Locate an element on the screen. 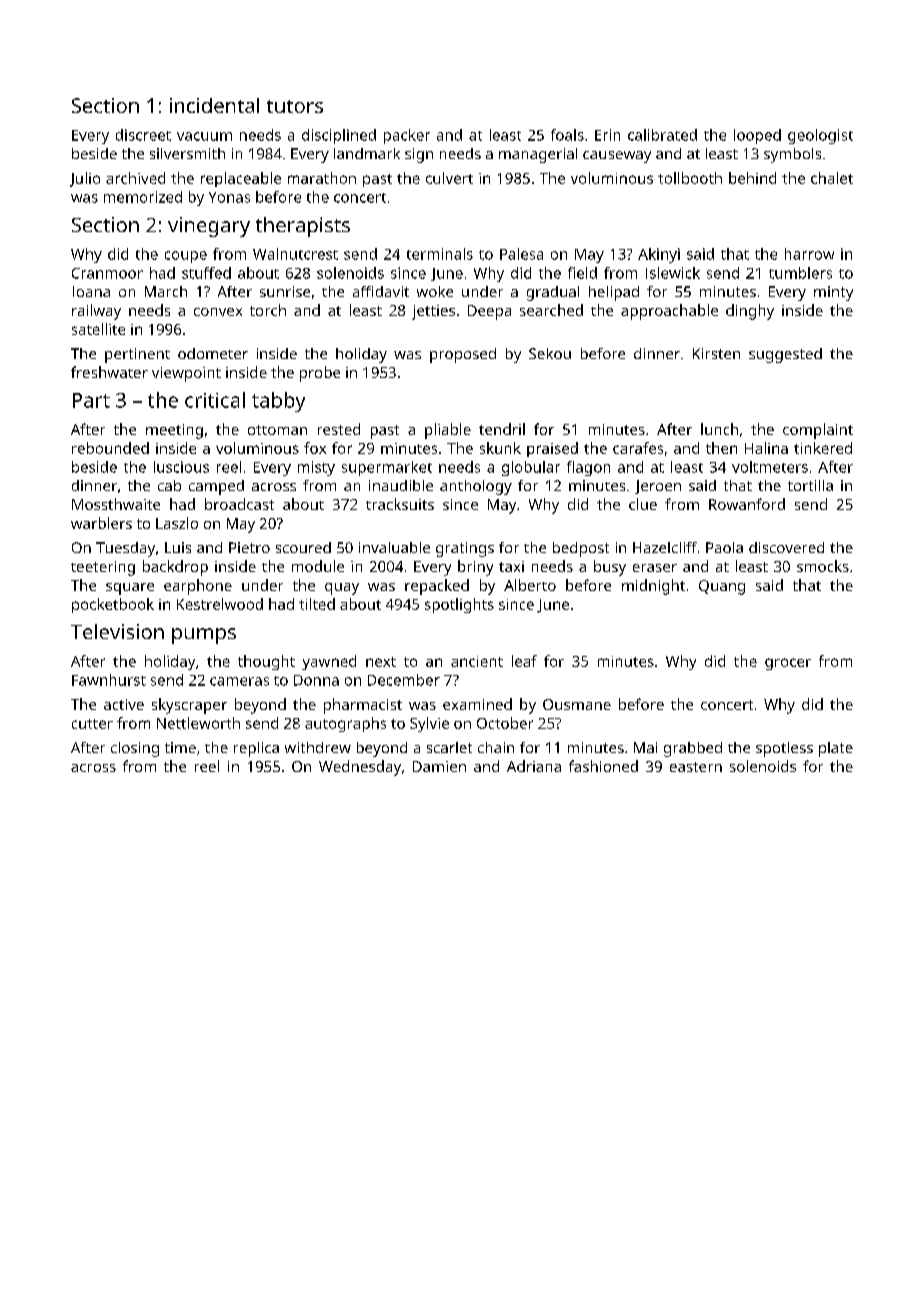 This screenshot has height=1308, width=924. tortilla is located at coordinates (810, 485).
